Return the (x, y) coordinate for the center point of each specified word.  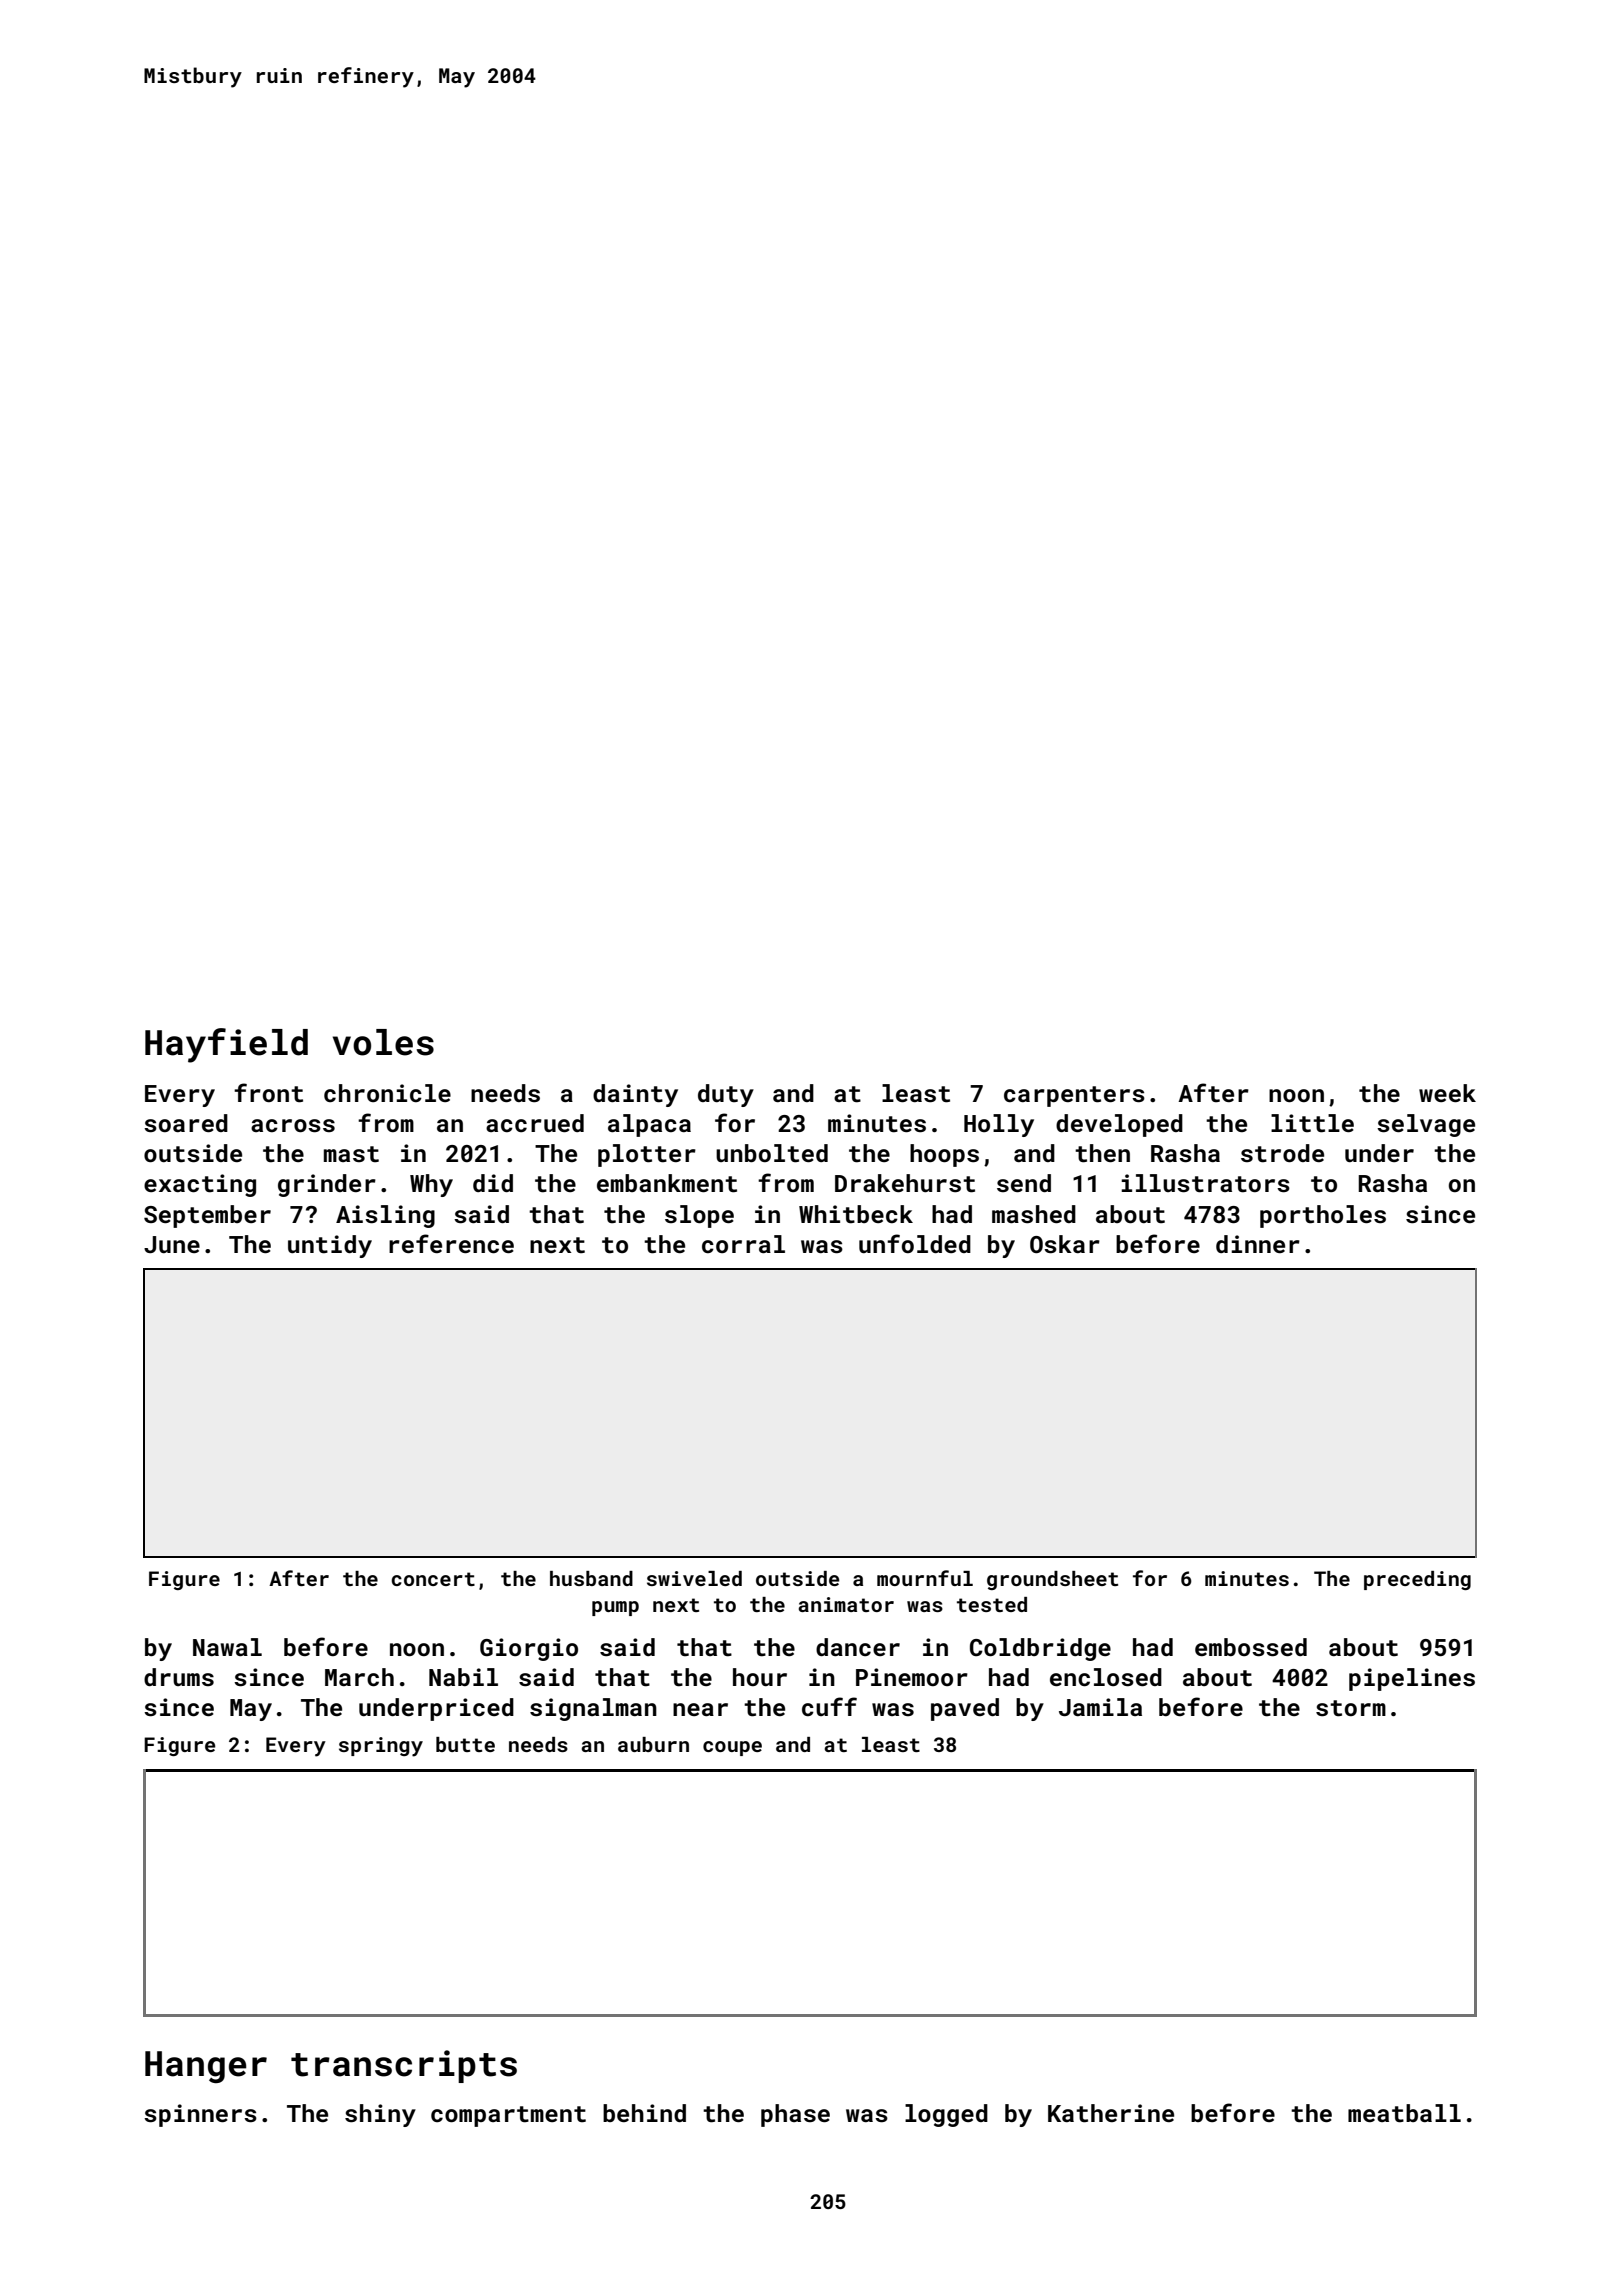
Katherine (1111, 2113)
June (172, 1244)
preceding (1417, 1580)
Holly (999, 1125)
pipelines (1412, 1679)
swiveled (694, 1578)
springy (381, 1747)
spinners (200, 2115)
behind (644, 2113)
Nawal (227, 1647)
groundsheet (1052, 1580)
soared (186, 1123)
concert (433, 1579)
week (1447, 1093)
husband (591, 1578)
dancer (858, 1647)
